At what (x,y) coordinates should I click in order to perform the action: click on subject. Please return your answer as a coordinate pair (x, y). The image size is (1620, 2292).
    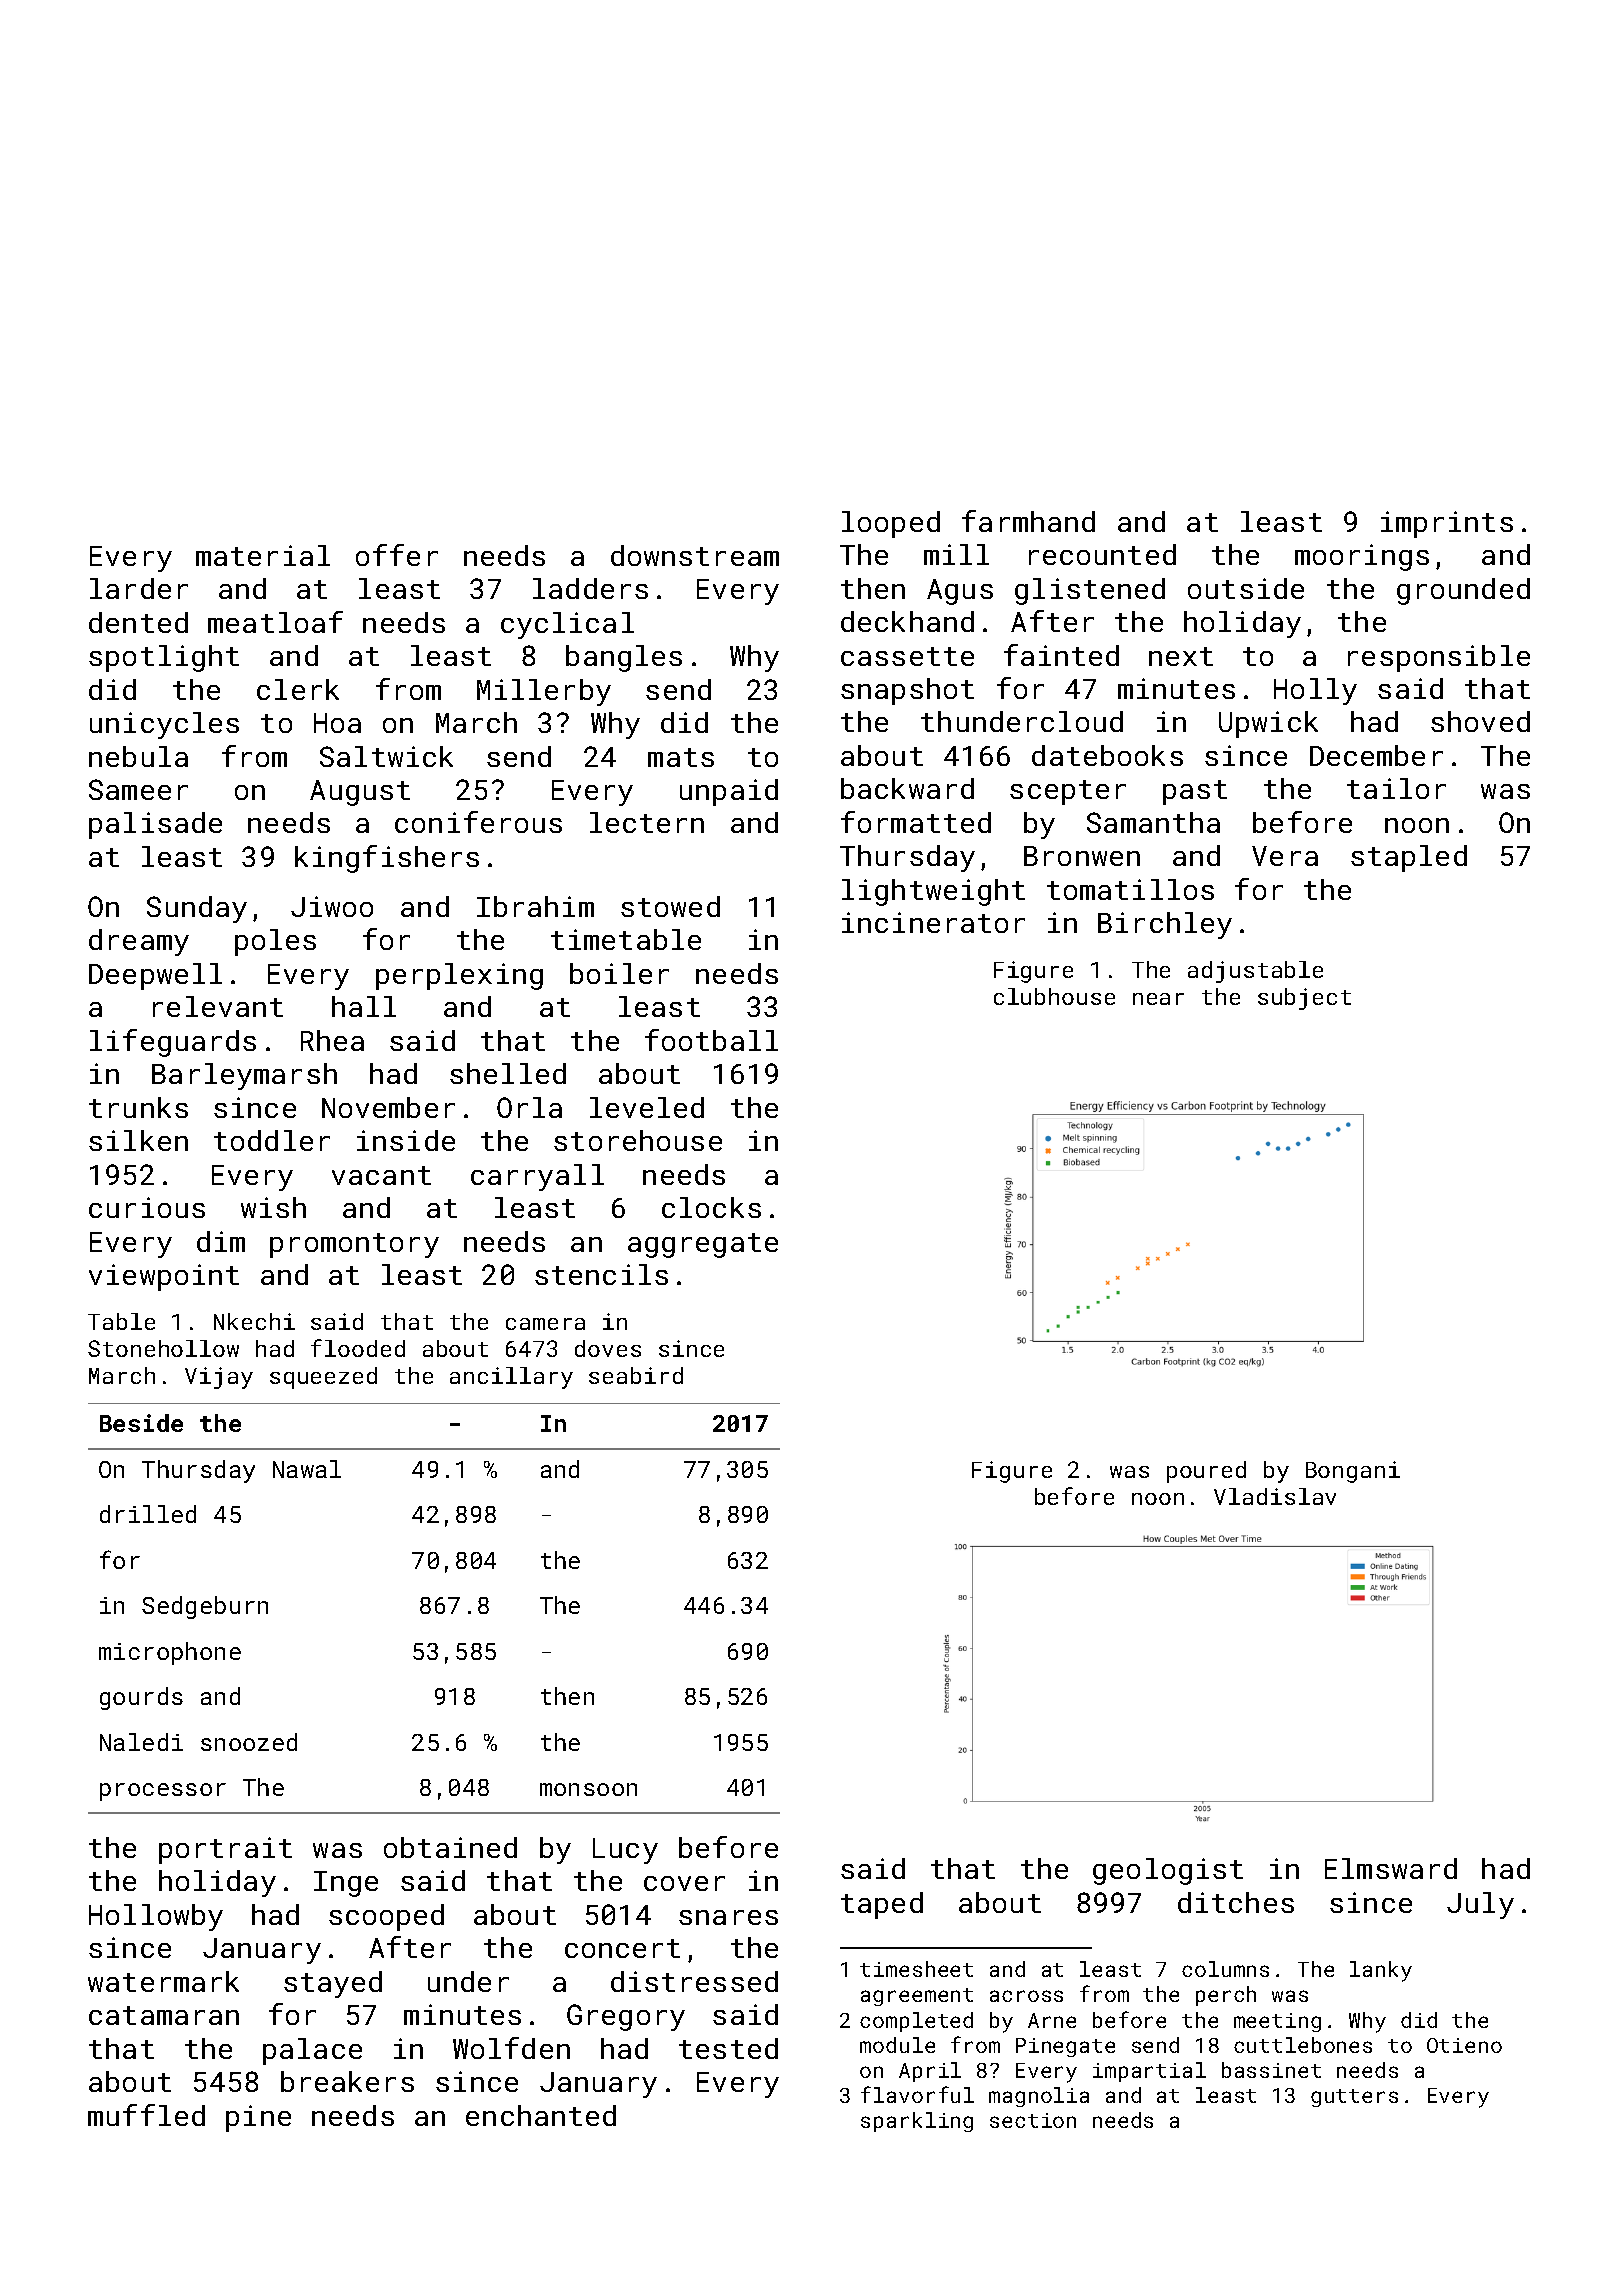
    Looking at the image, I should click on (1304, 999).
